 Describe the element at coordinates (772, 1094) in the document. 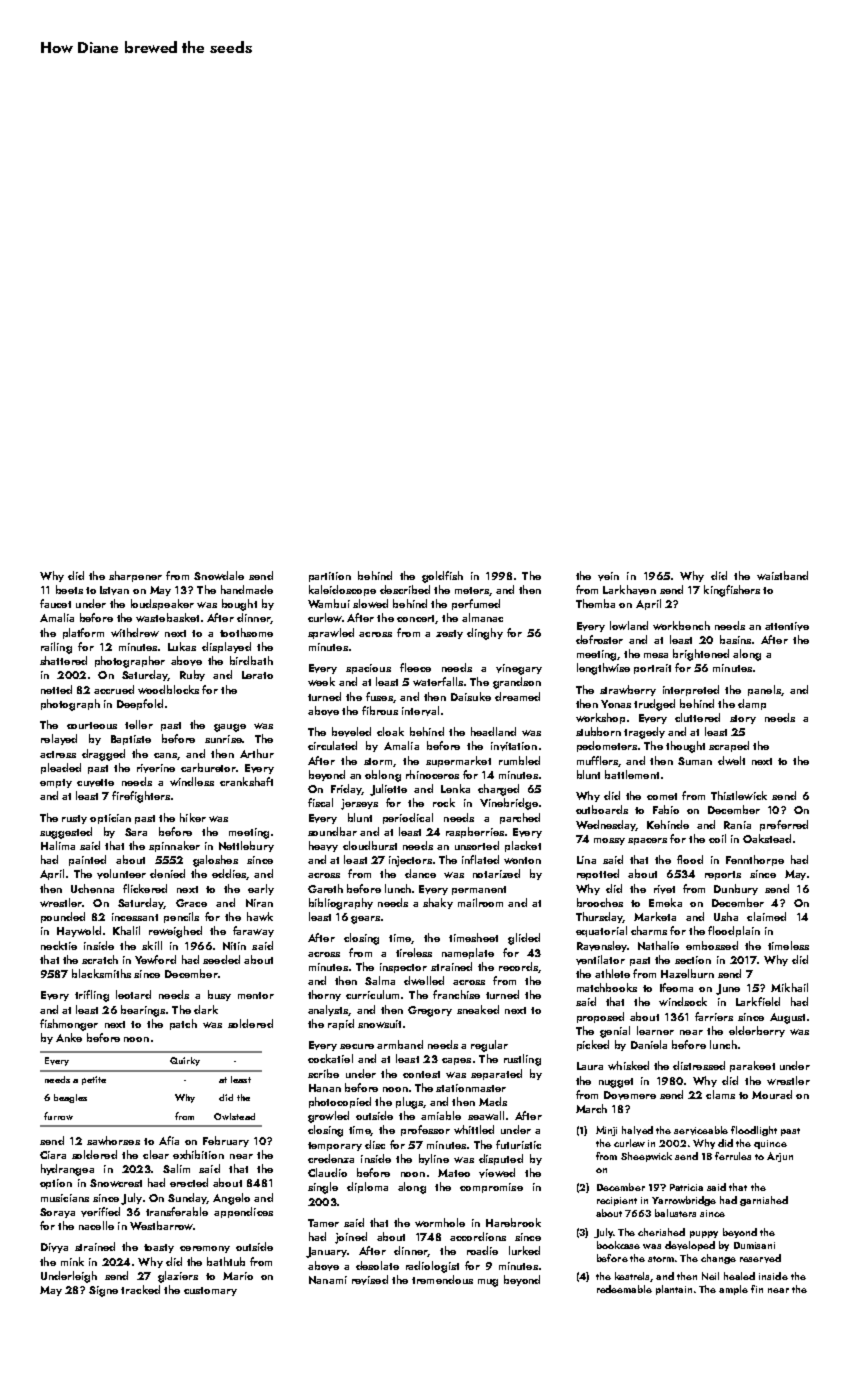

I see `Mourad` at that location.
